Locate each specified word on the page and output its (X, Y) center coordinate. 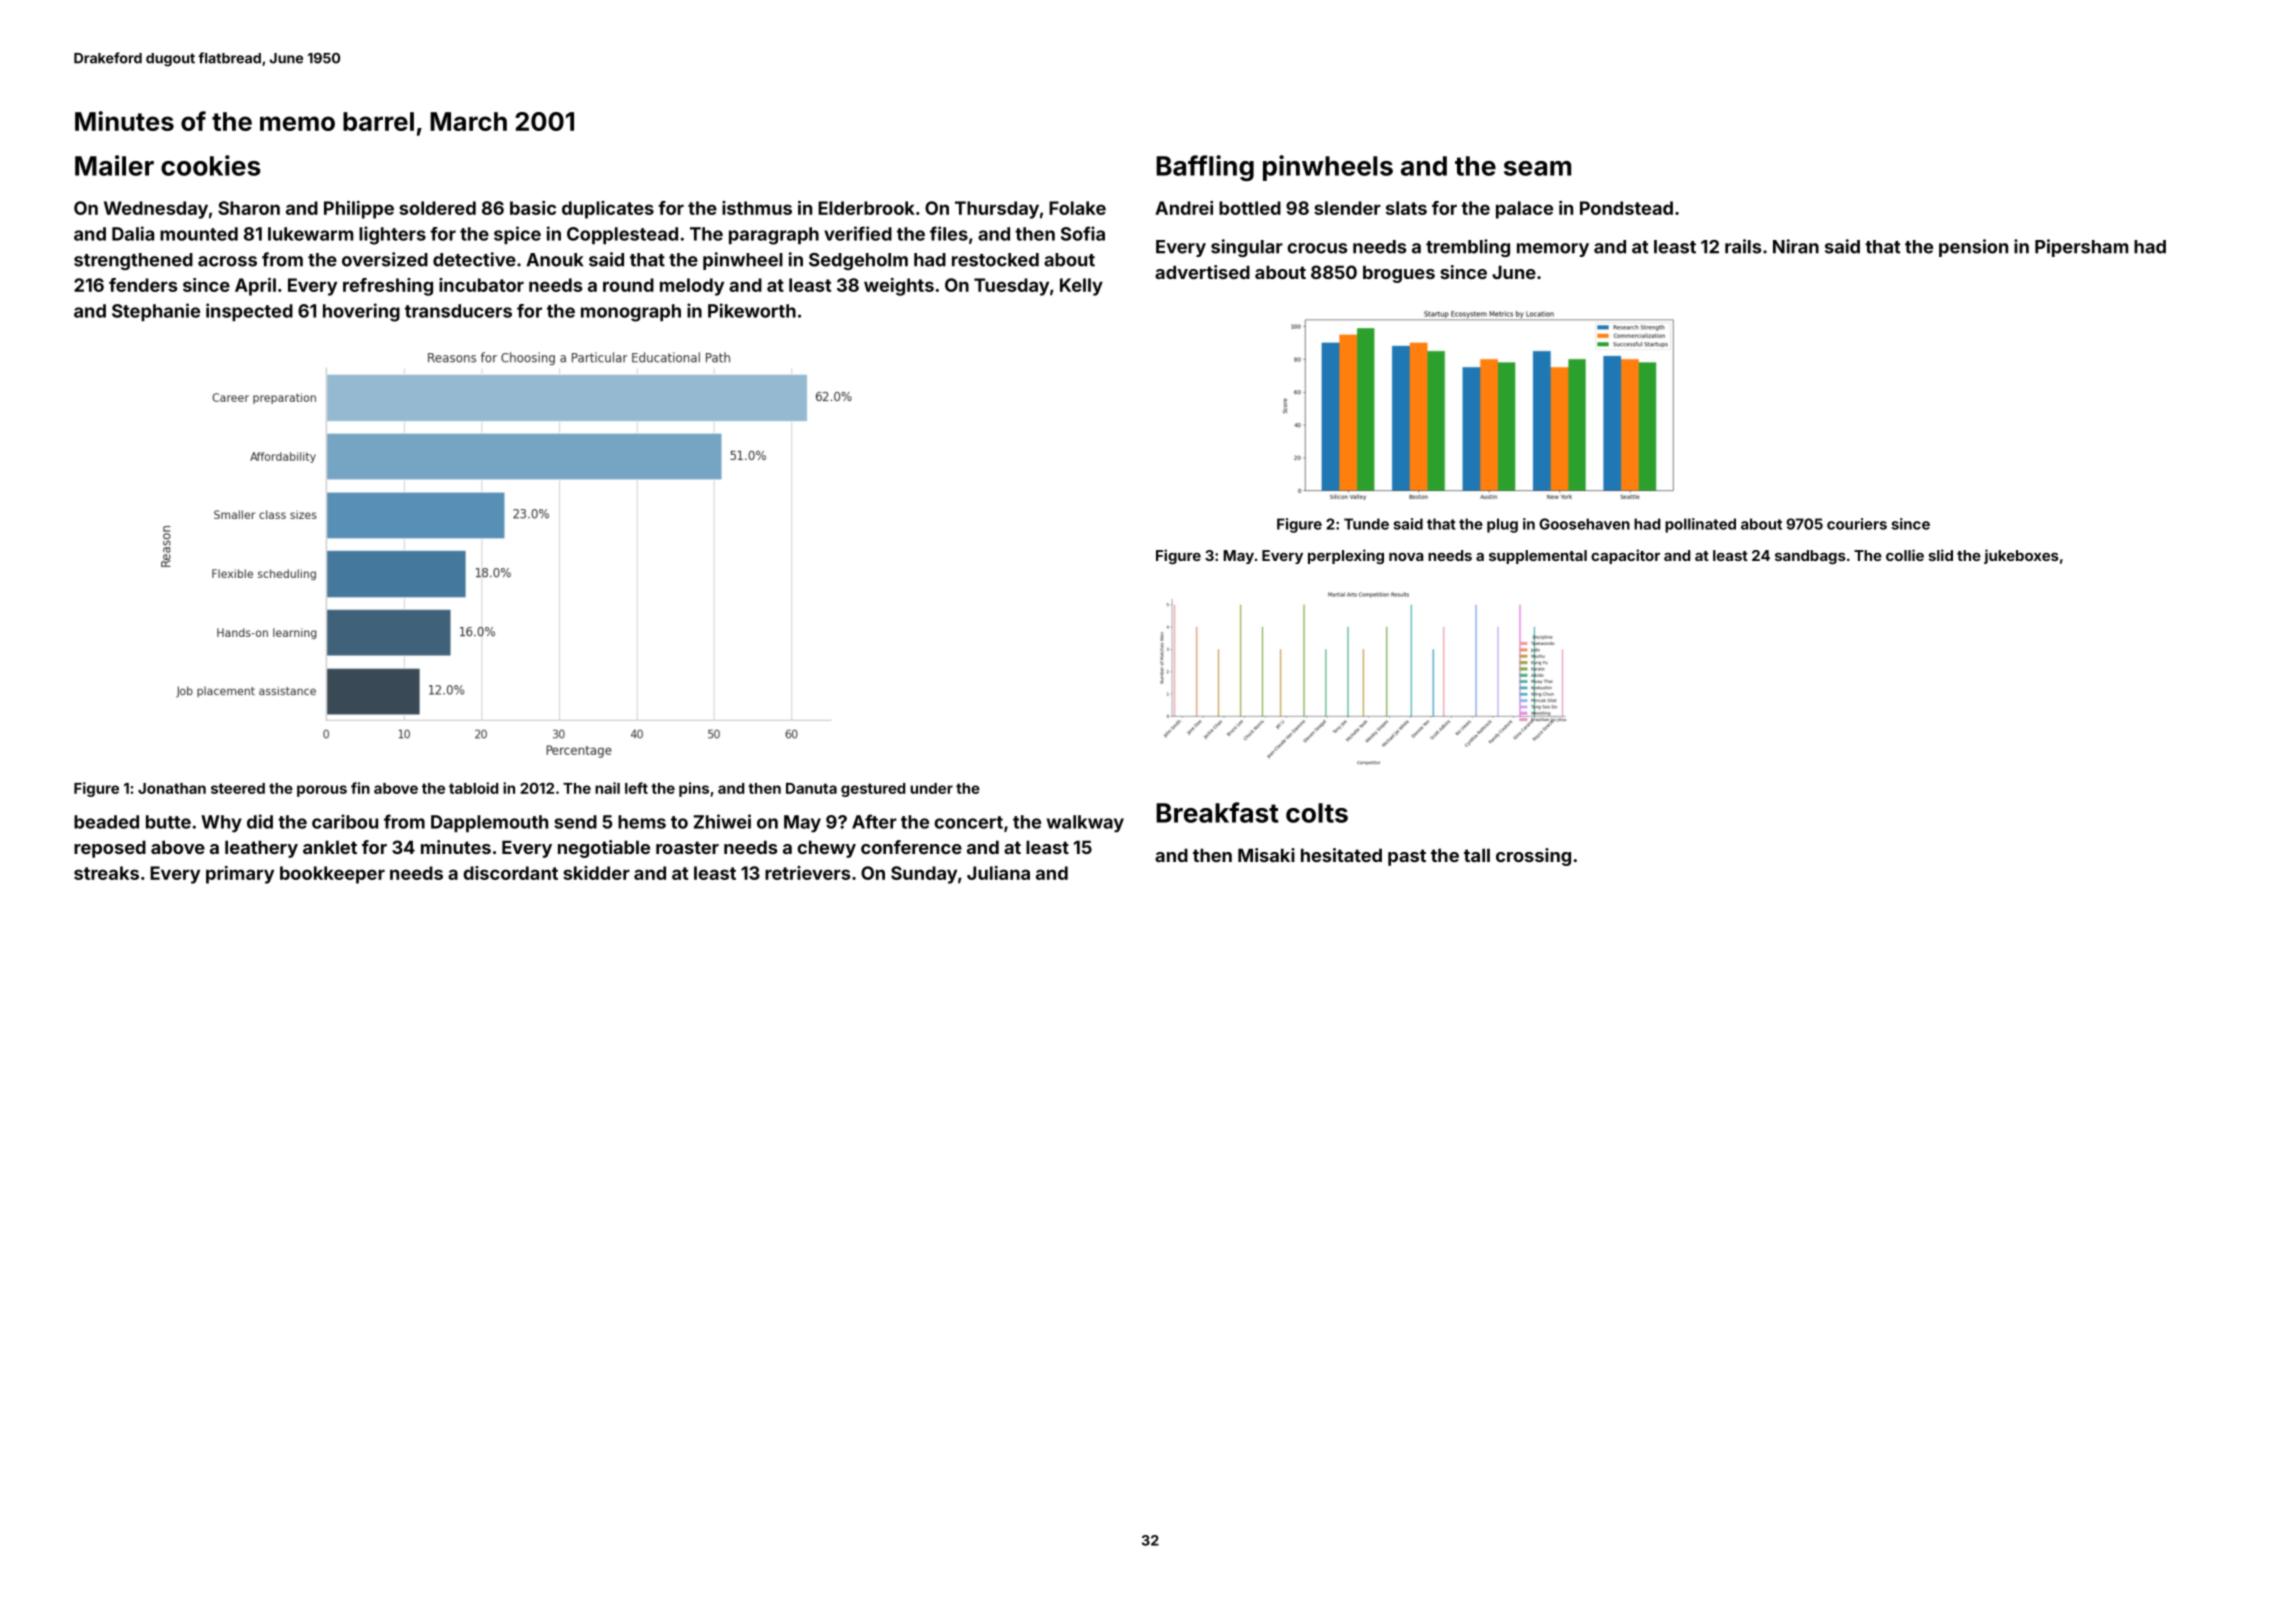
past (1407, 857)
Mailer (114, 165)
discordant (510, 873)
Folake (1077, 208)
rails (1743, 246)
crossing (1533, 857)
